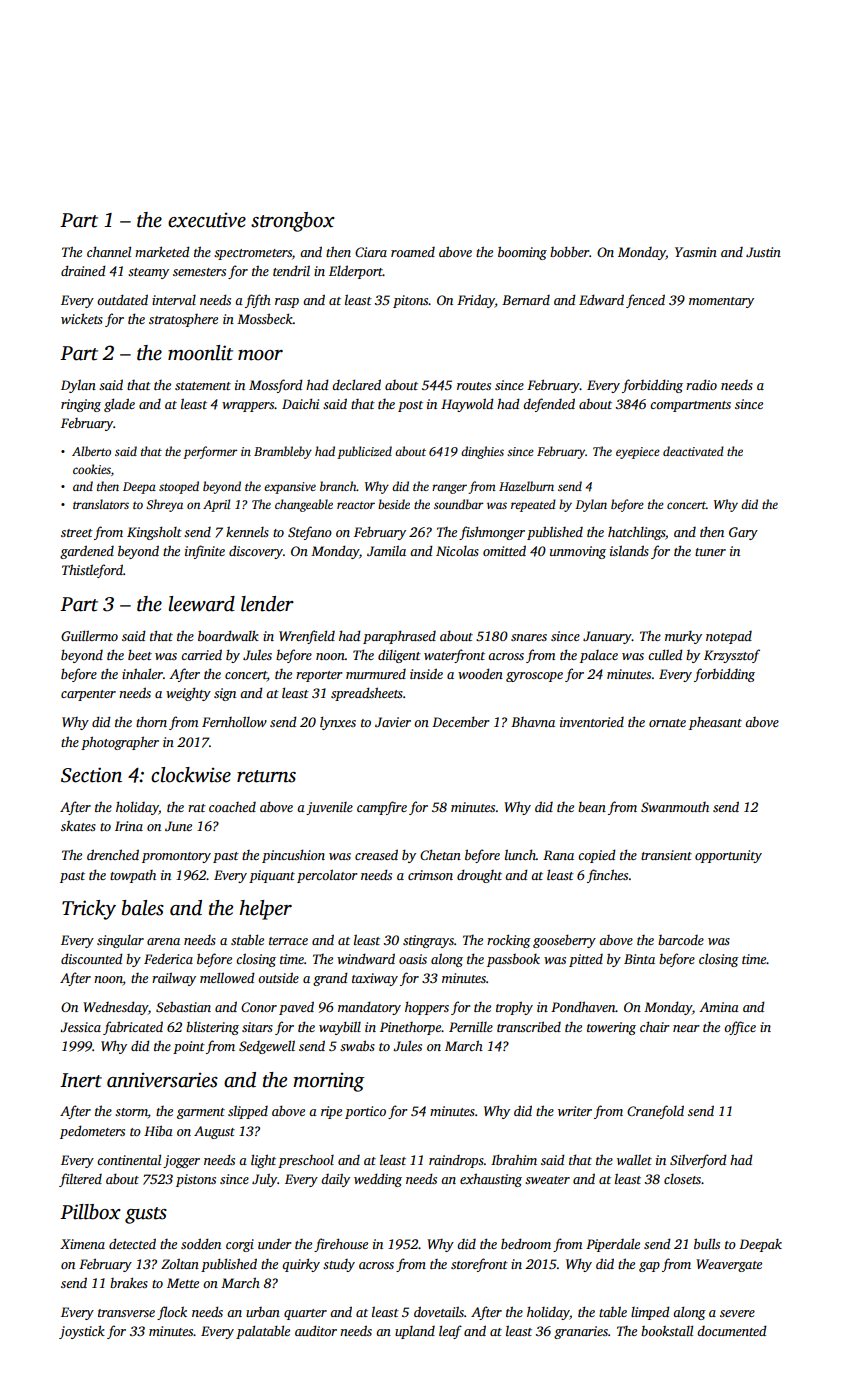 The image size is (849, 1400). Describe the element at coordinates (340, 1028) in the page. I see `waybill` at that location.
